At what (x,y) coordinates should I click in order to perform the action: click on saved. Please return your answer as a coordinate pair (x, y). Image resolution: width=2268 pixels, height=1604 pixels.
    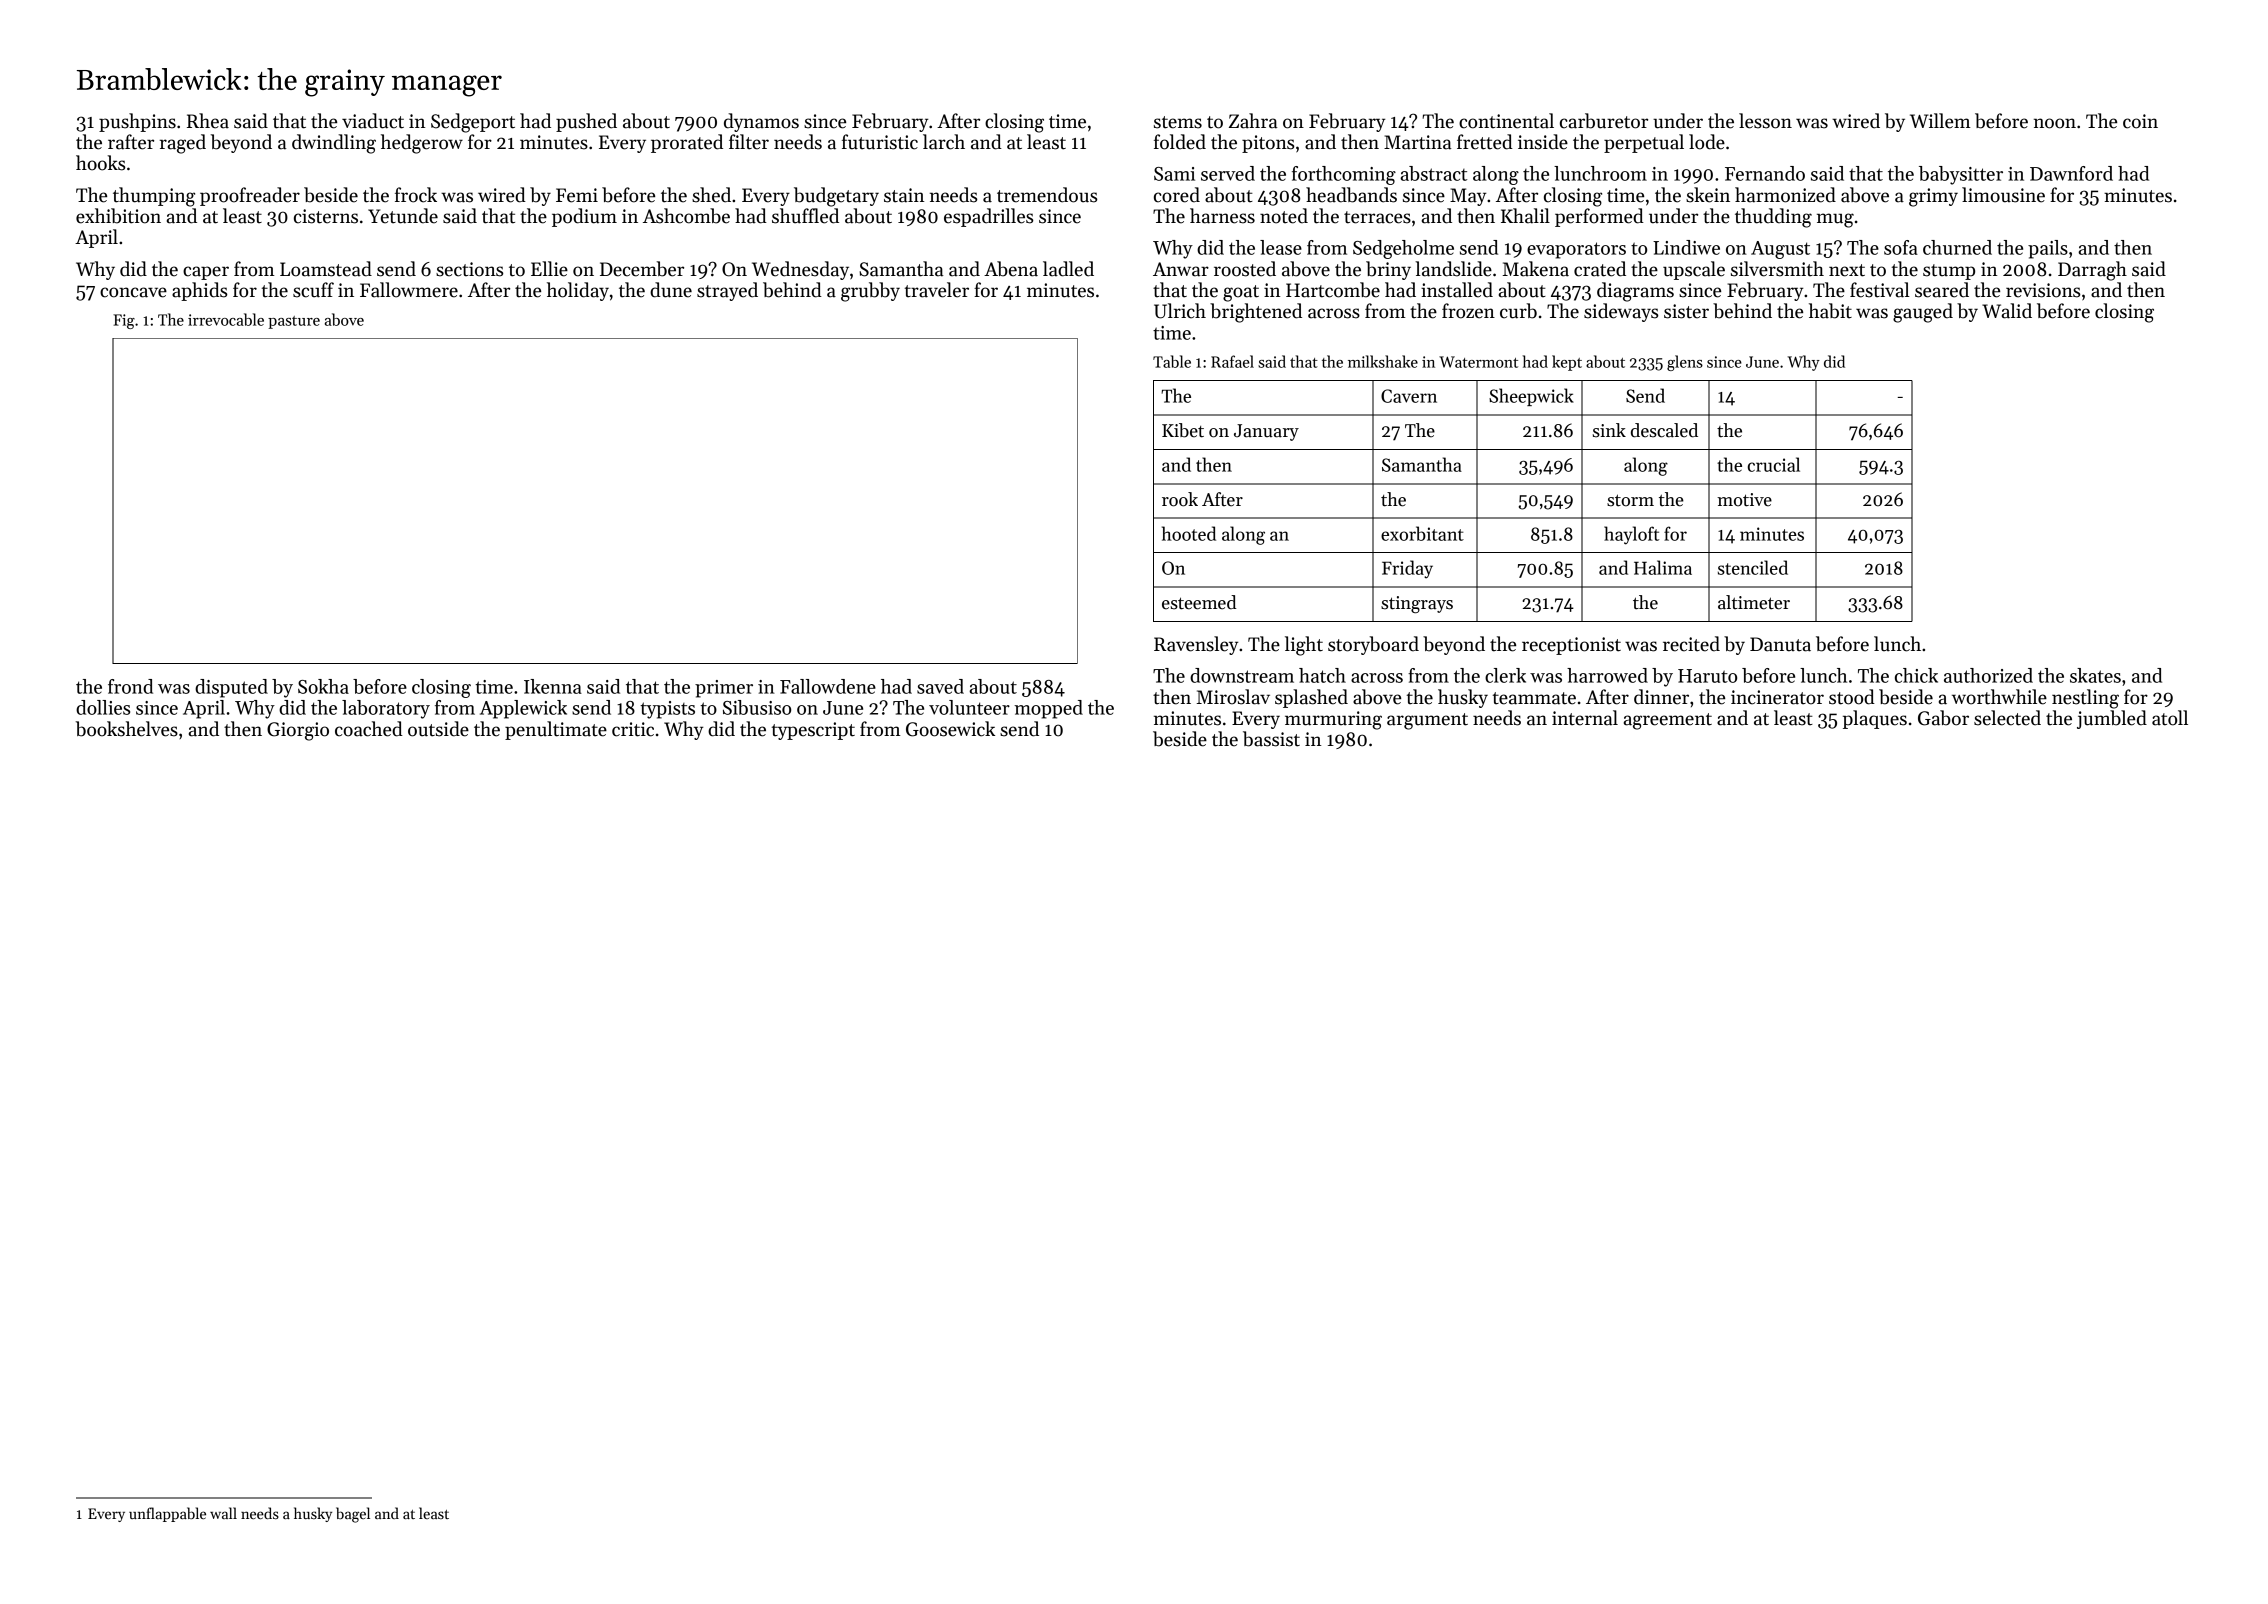
    Looking at the image, I should click on (940, 686).
